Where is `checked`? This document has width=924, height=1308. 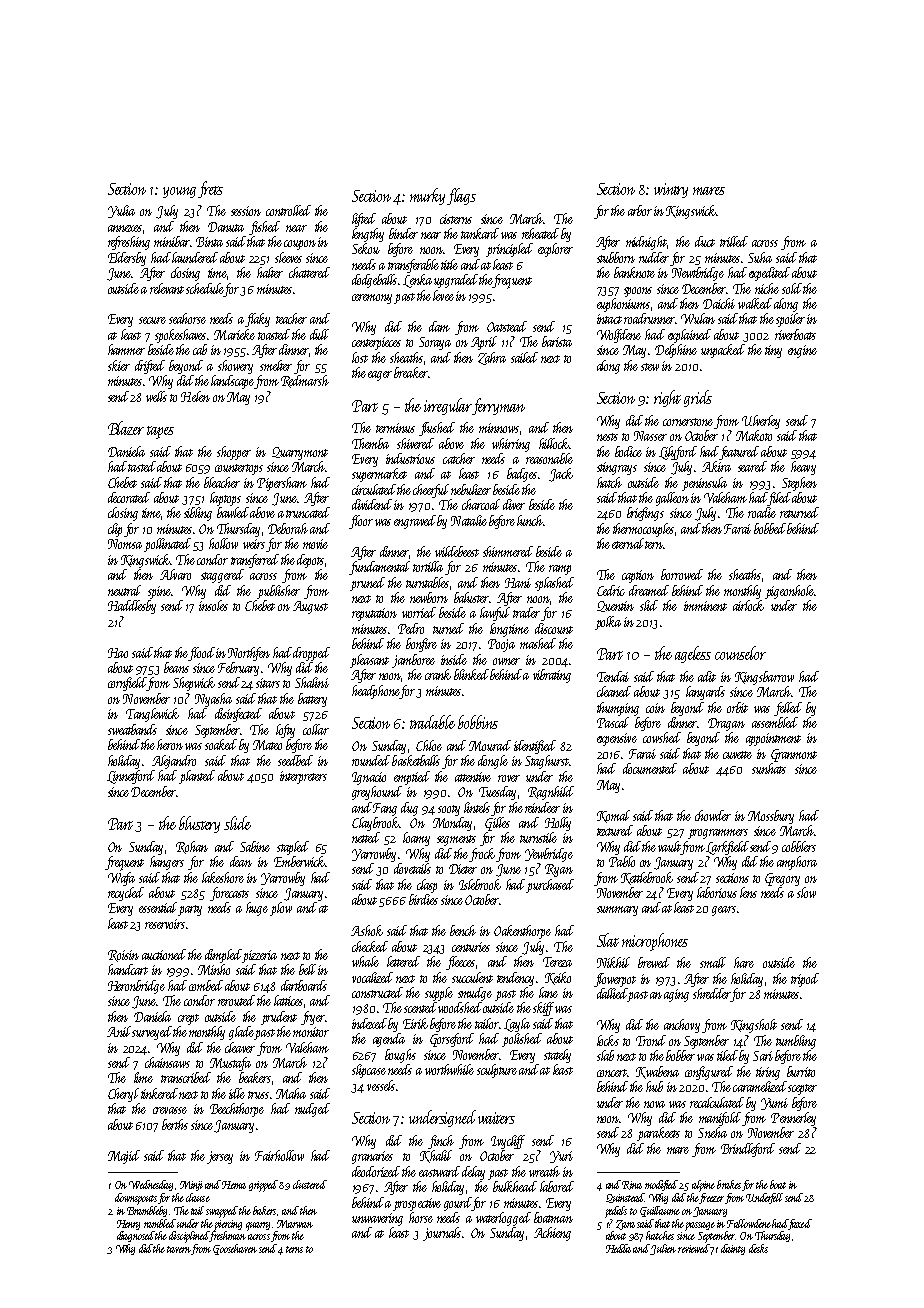
checked is located at coordinates (370, 946).
